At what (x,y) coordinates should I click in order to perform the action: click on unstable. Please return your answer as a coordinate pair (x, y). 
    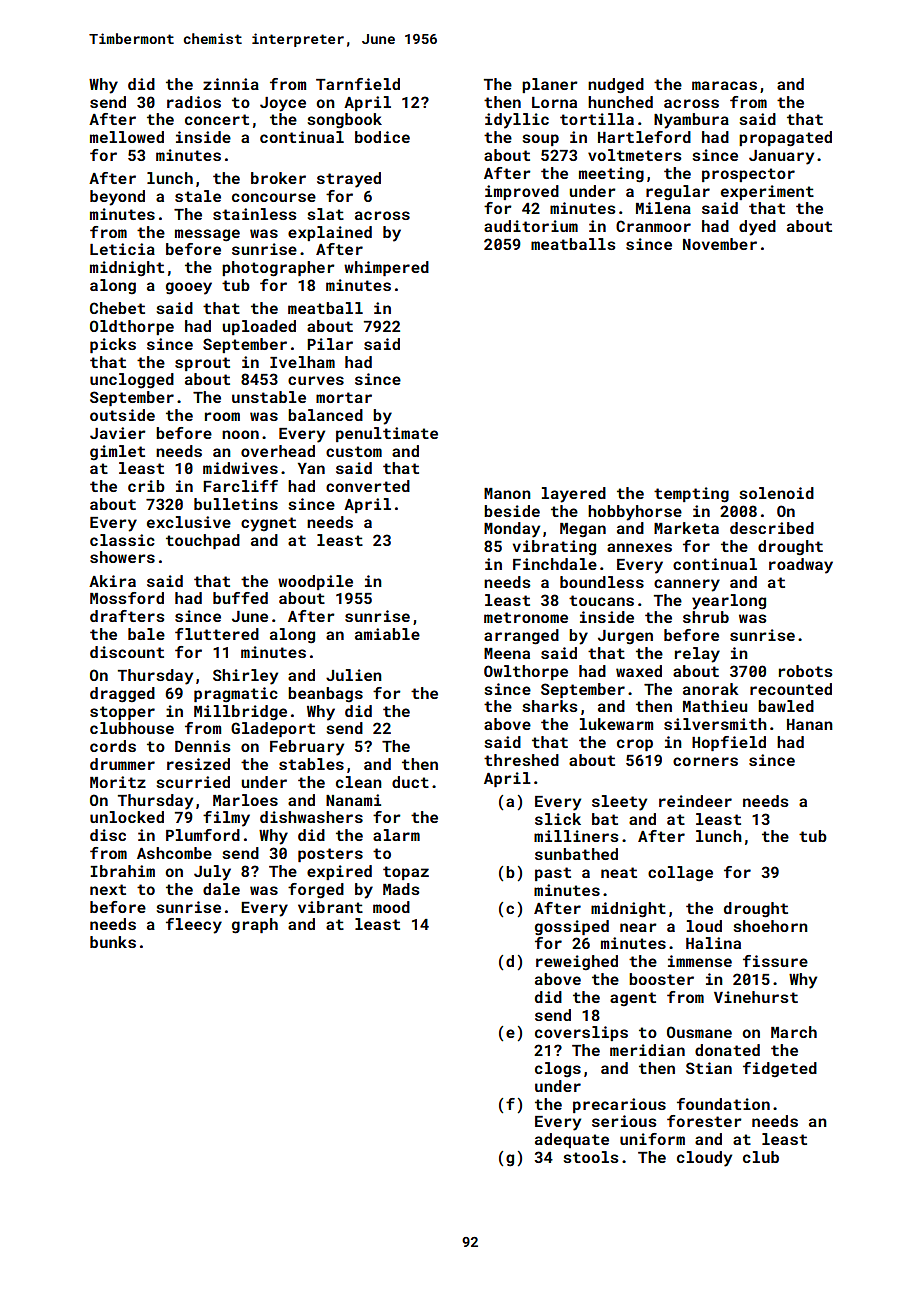
    Looking at the image, I should click on (269, 397).
